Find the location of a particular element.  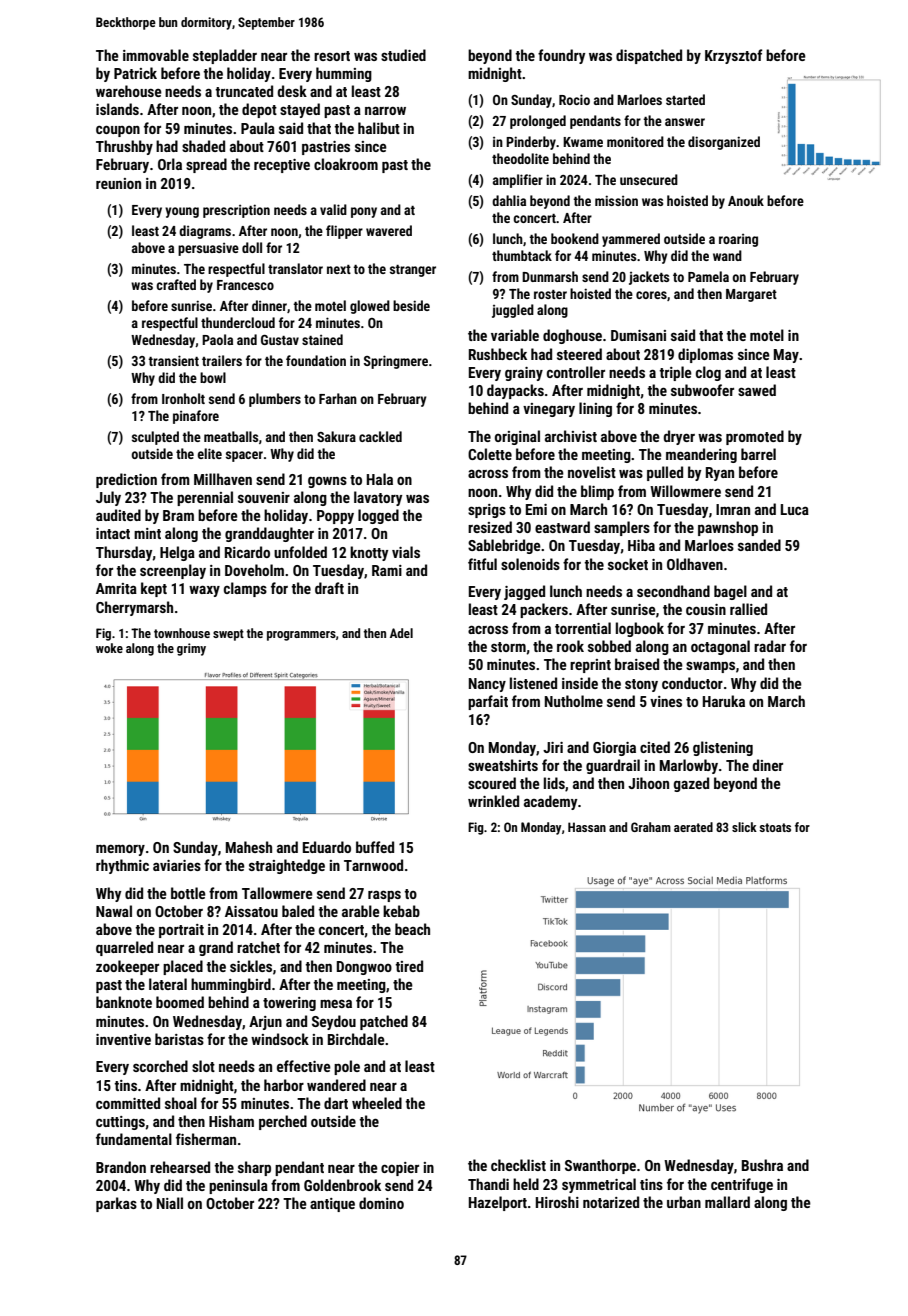

mallard is located at coordinates (727, 1202).
